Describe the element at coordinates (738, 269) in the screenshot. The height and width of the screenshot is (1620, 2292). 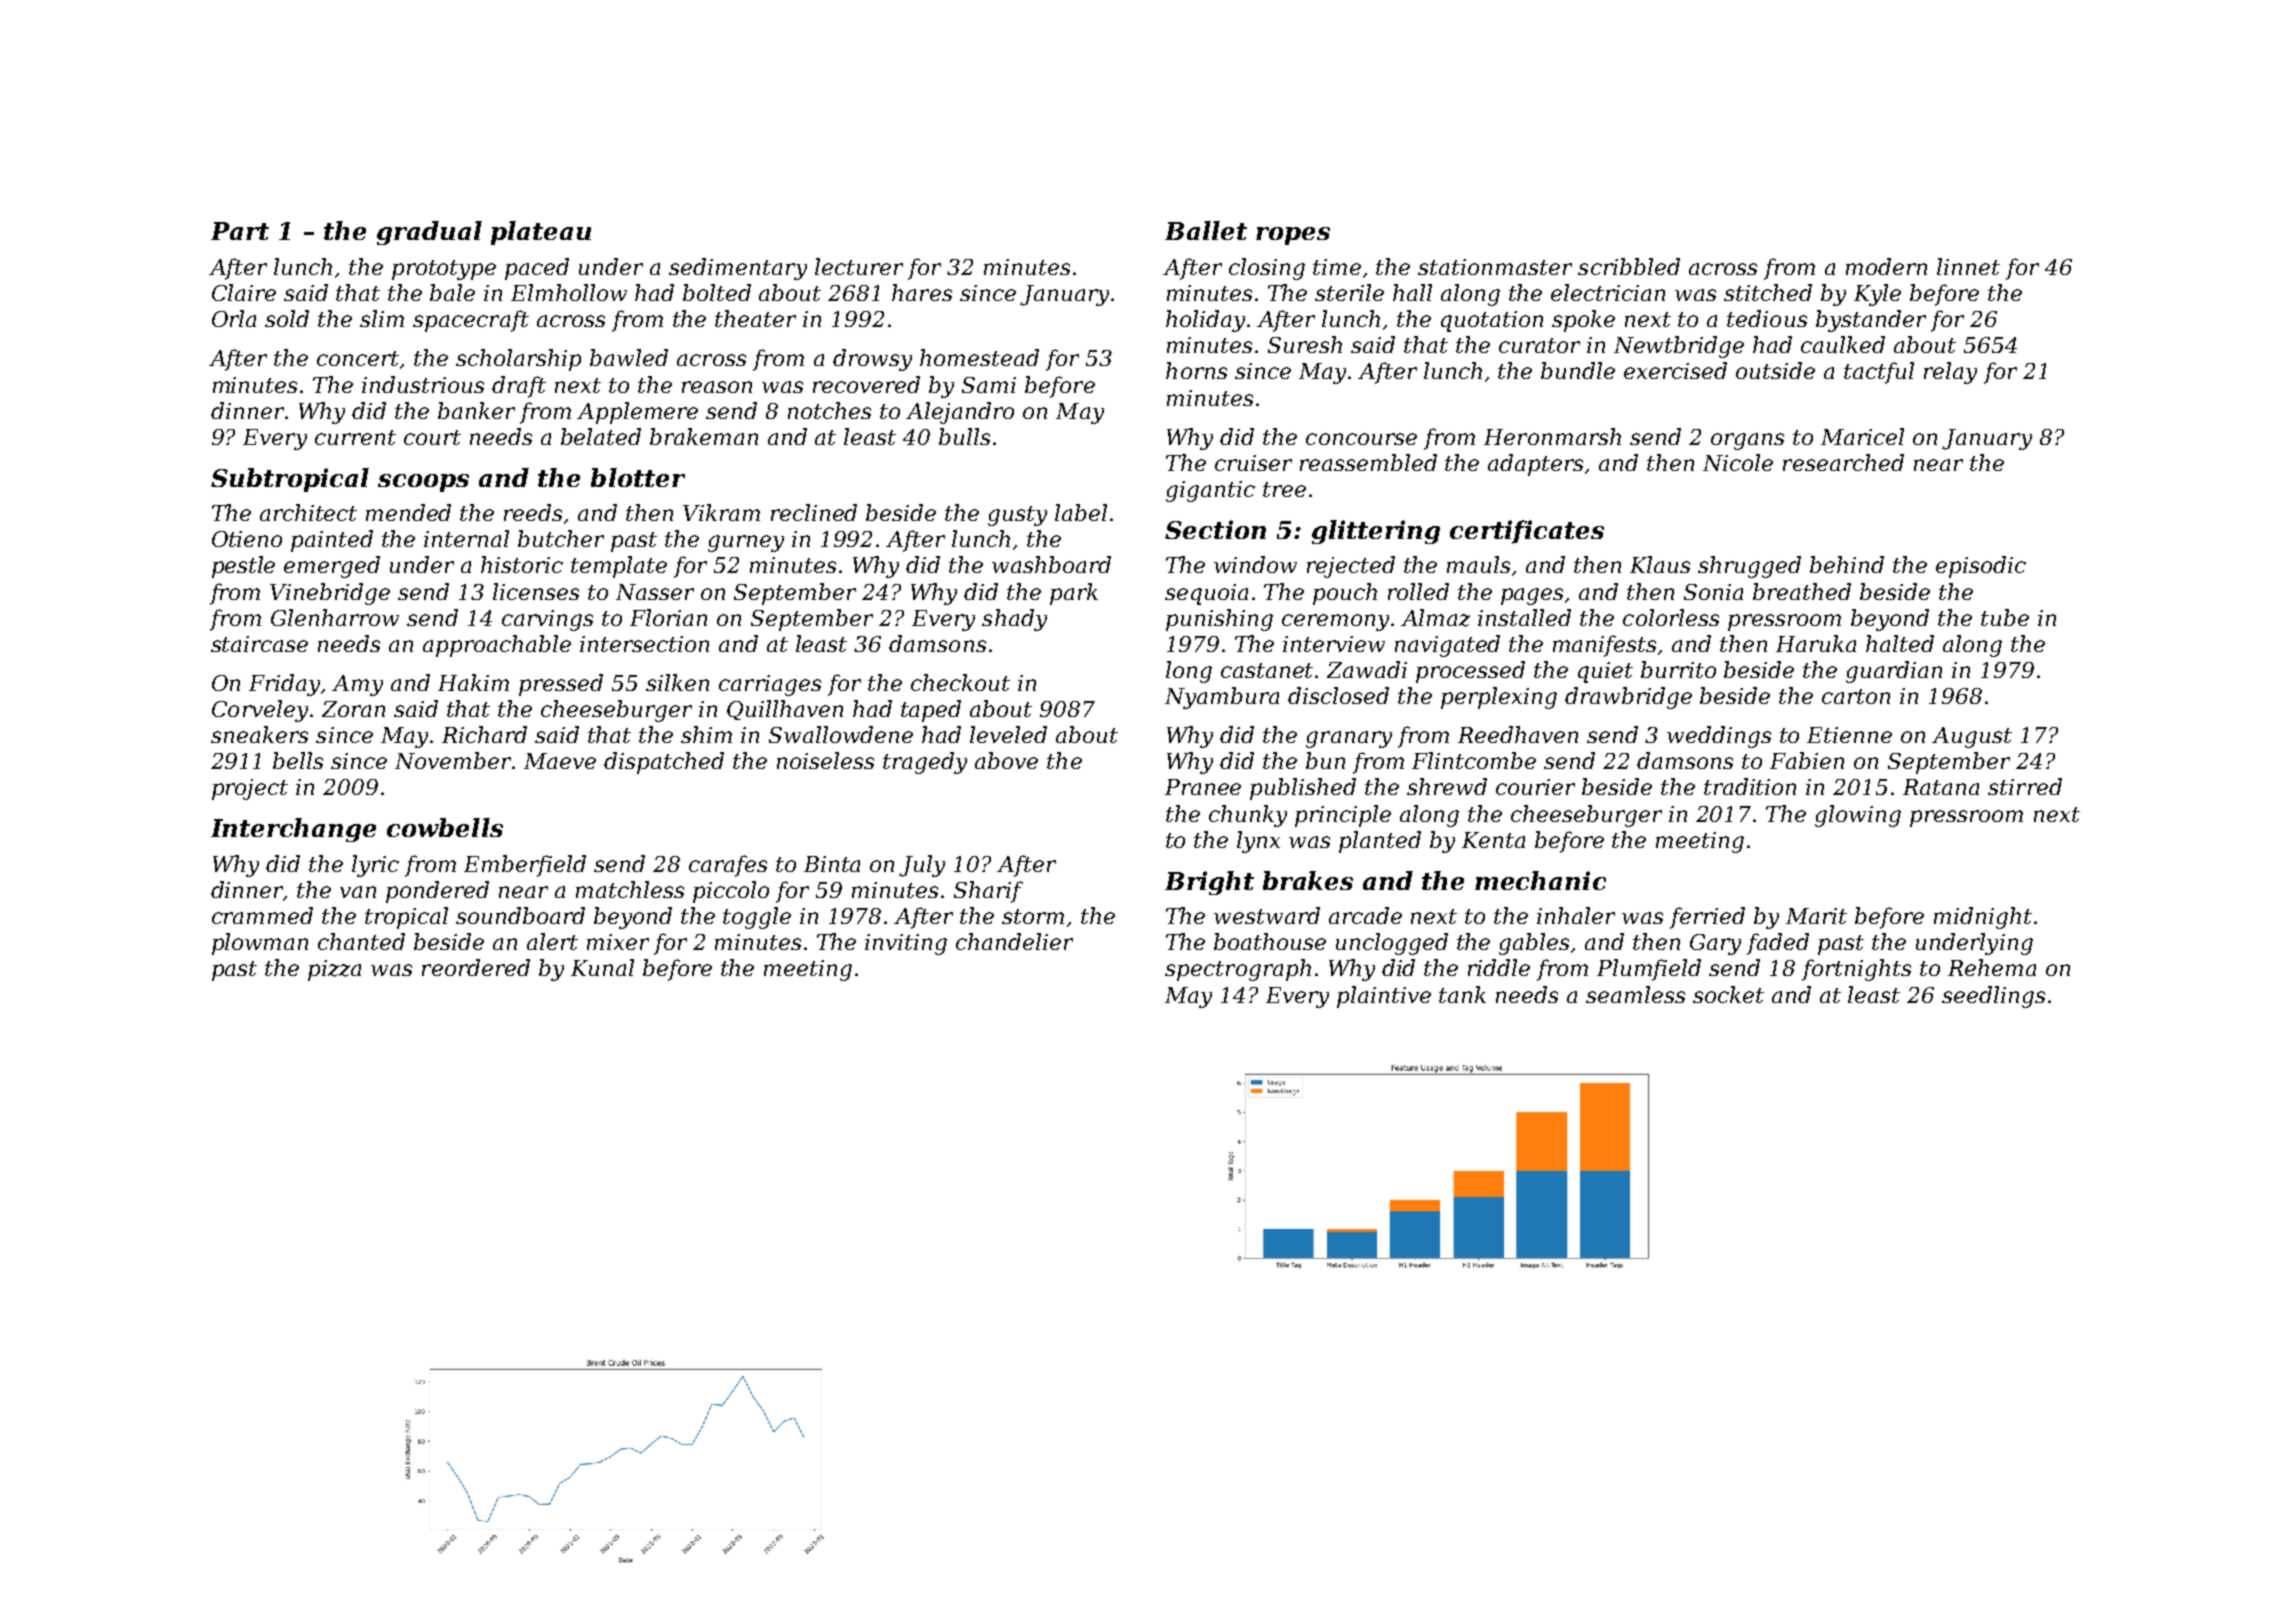
I see `sedimentary` at that location.
